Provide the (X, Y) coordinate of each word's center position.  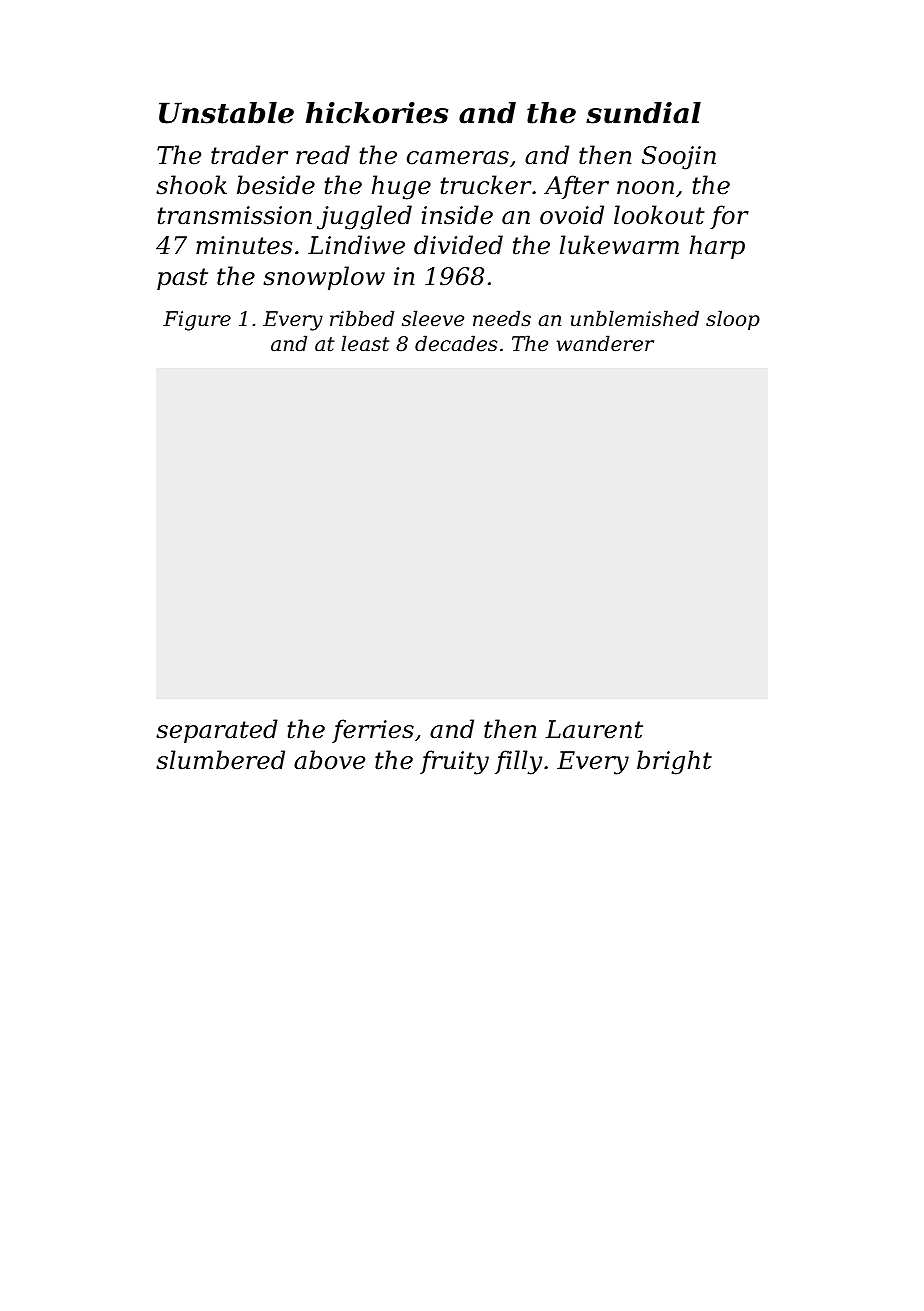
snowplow (324, 278)
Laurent (594, 729)
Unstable (226, 113)
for (729, 217)
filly (518, 762)
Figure (197, 321)
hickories (377, 113)
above (329, 760)
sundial (643, 113)
